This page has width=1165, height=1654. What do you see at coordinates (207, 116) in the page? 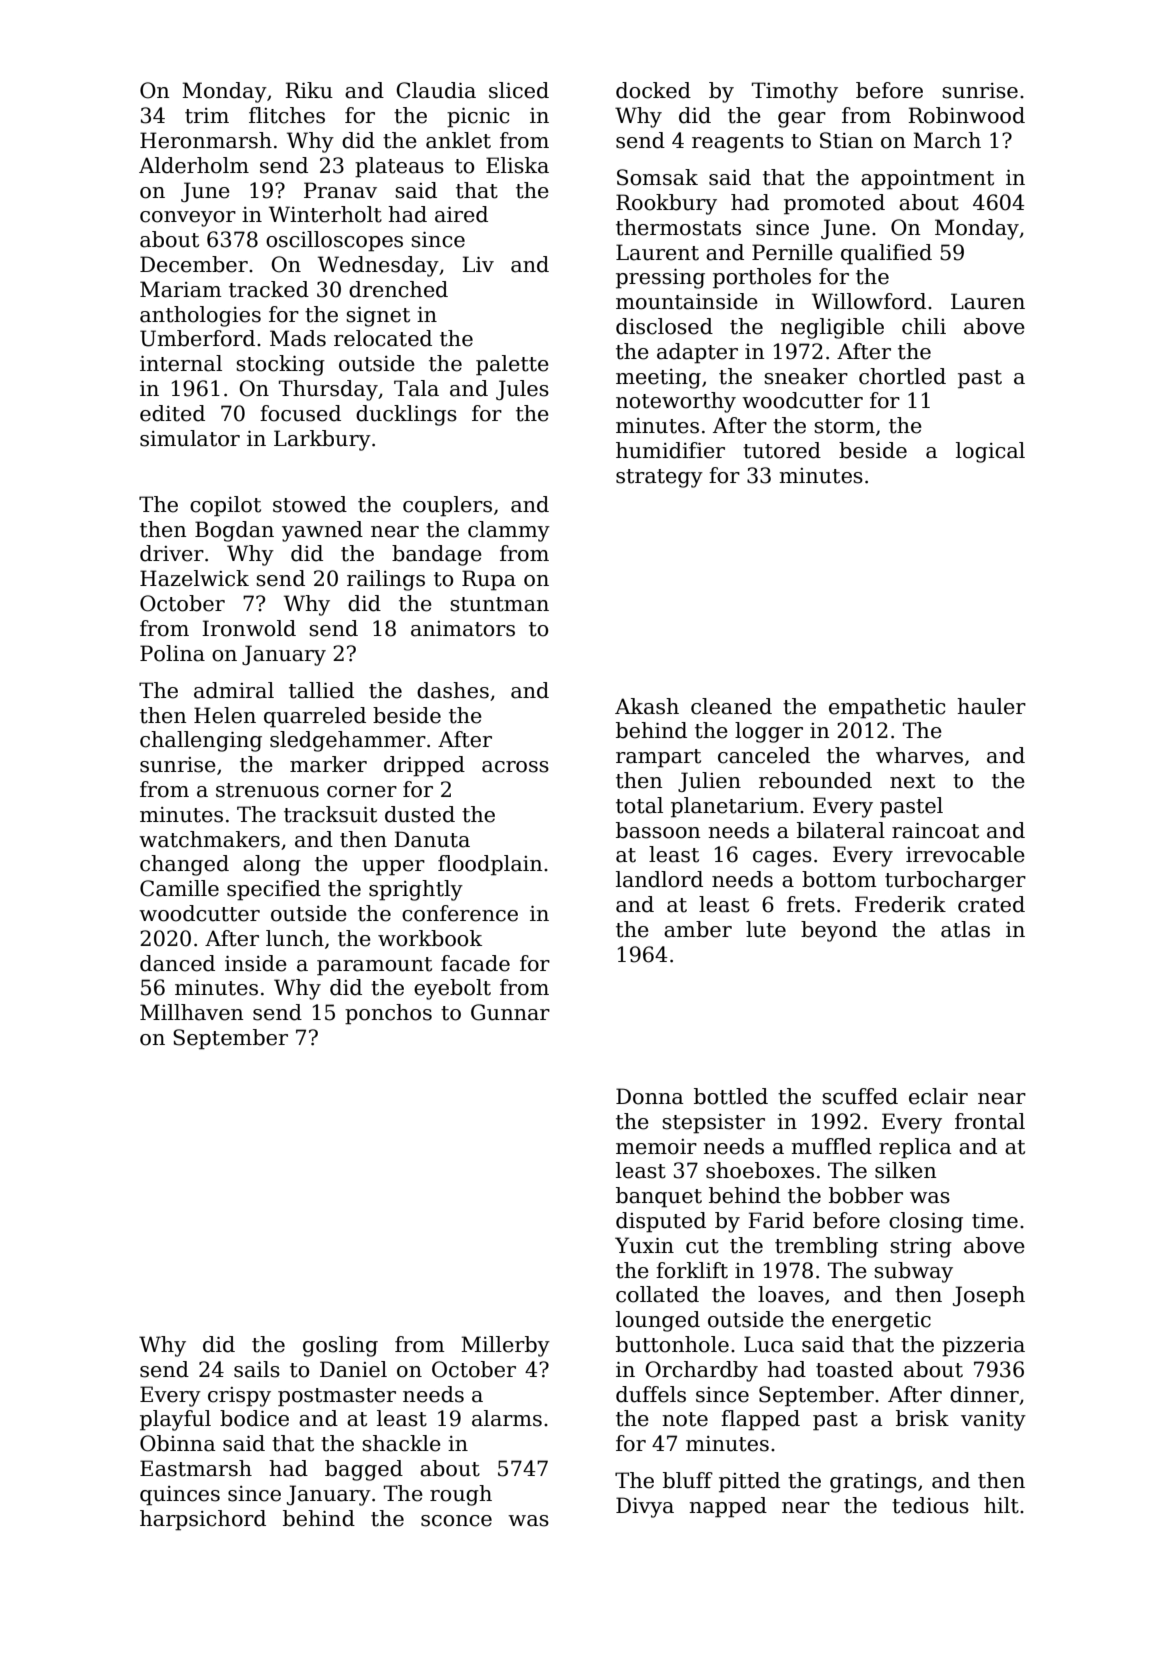
I see `trim` at bounding box center [207, 116].
